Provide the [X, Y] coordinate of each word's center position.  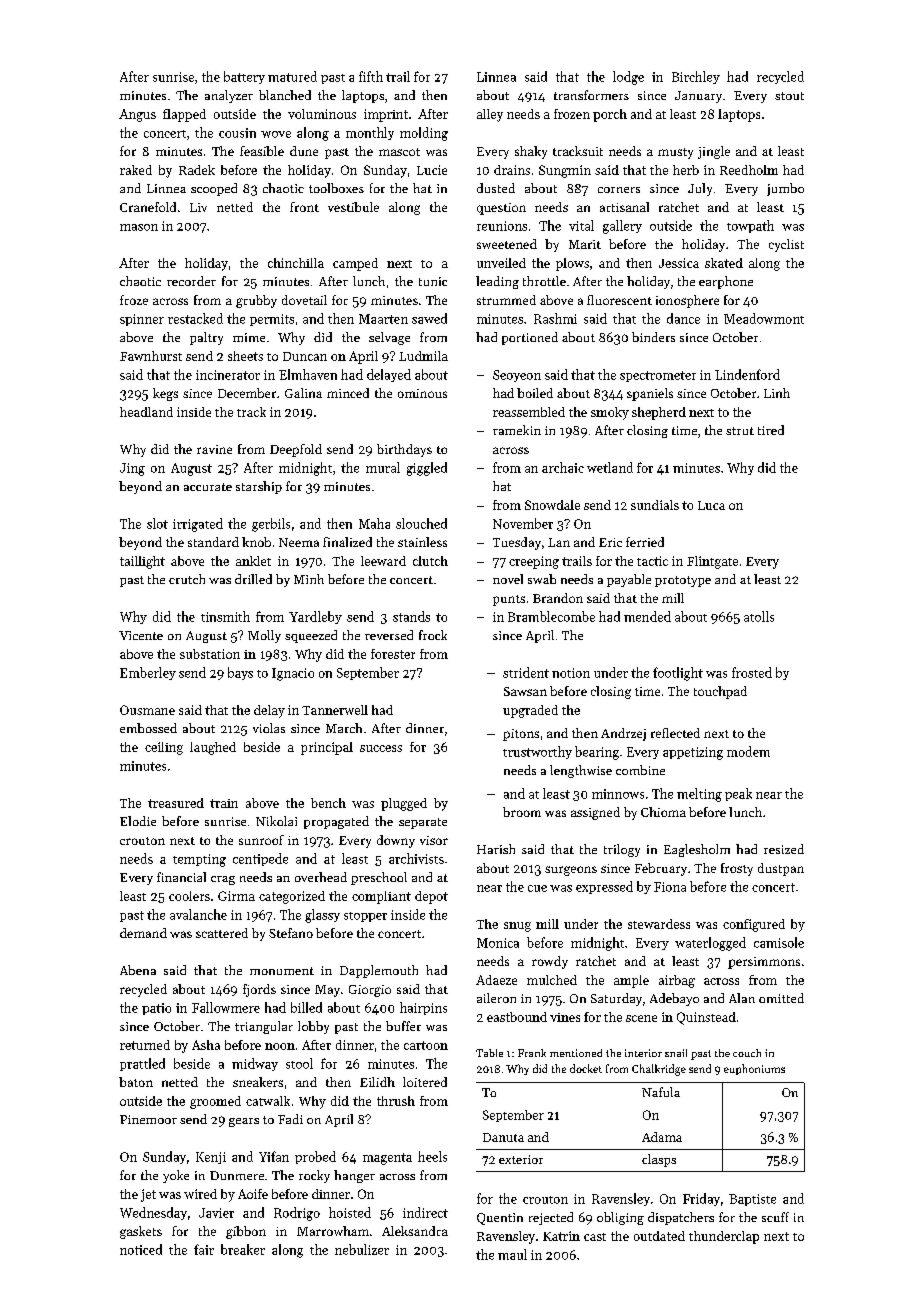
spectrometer [658, 376]
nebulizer [362, 1249]
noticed [141, 1249]
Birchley [696, 77]
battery [244, 77]
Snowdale [552, 505]
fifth [371, 76]
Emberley [148, 673]
